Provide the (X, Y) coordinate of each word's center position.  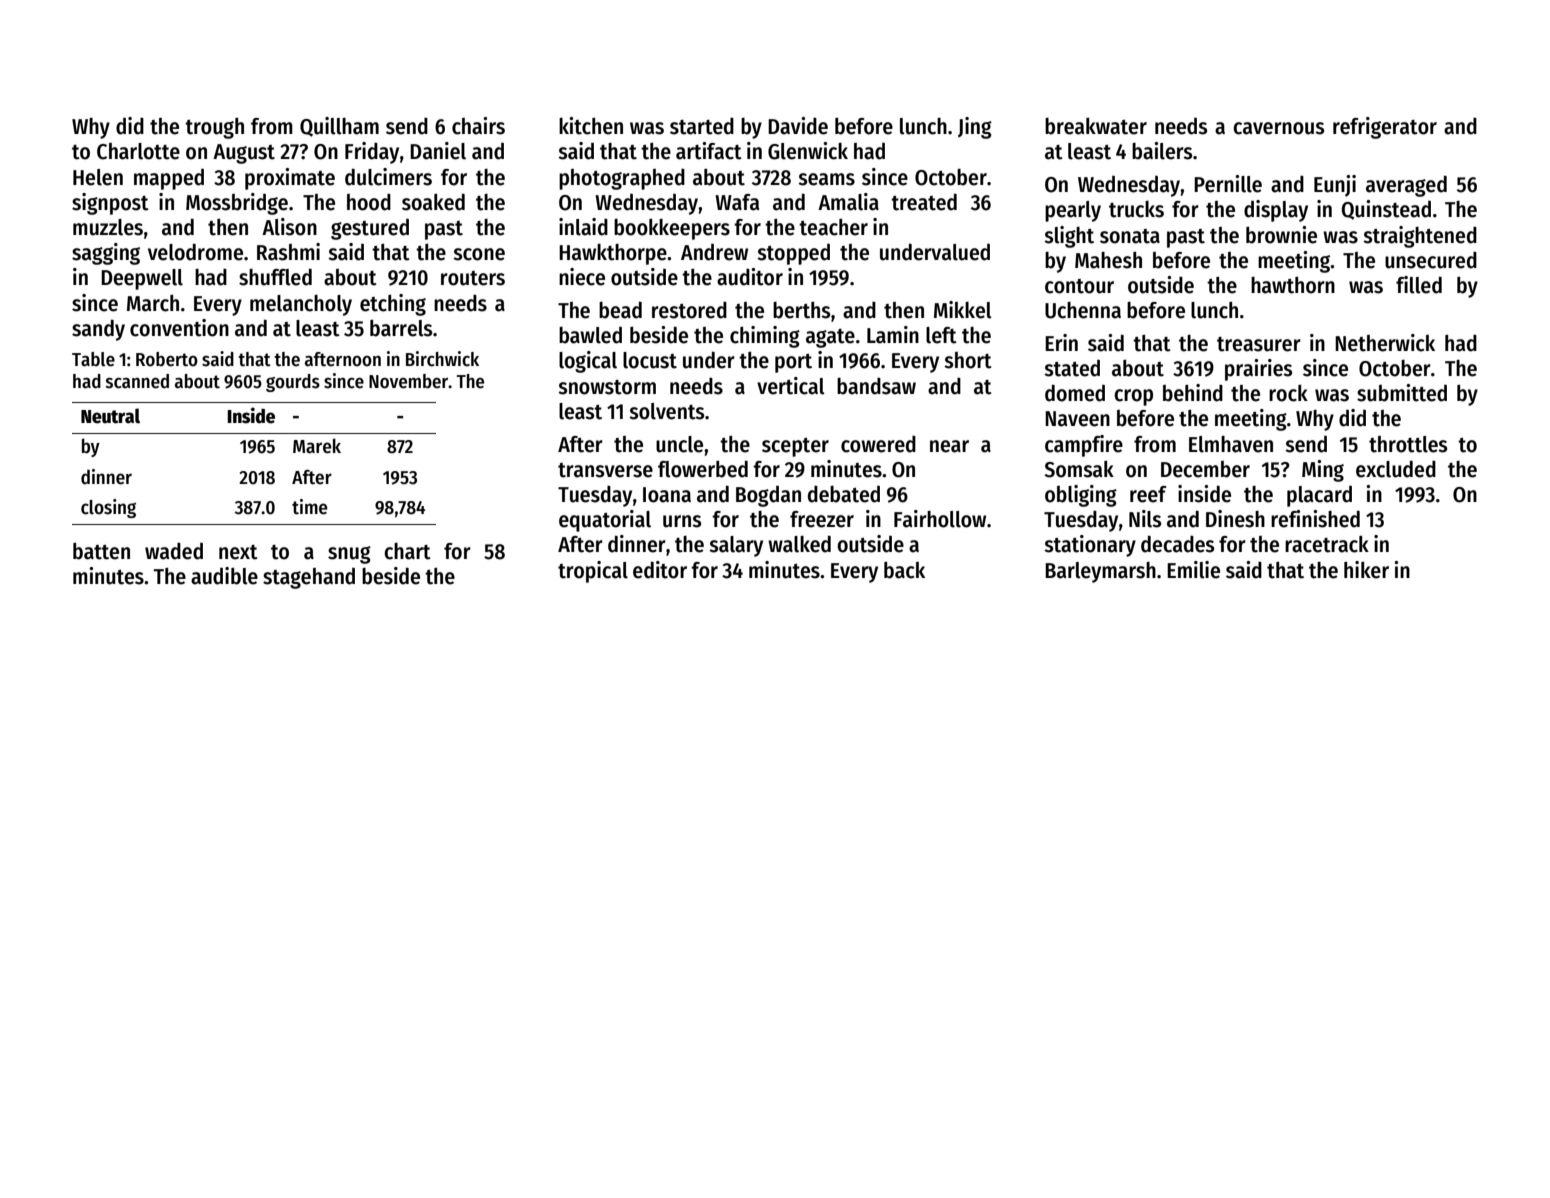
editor (660, 570)
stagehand (309, 578)
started (702, 126)
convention (179, 328)
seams (826, 179)
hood (369, 202)
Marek (317, 446)
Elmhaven (1231, 444)
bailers (1162, 151)
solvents (666, 411)
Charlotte (138, 151)
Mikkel (963, 310)
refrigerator (1385, 128)
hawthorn (1293, 285)
